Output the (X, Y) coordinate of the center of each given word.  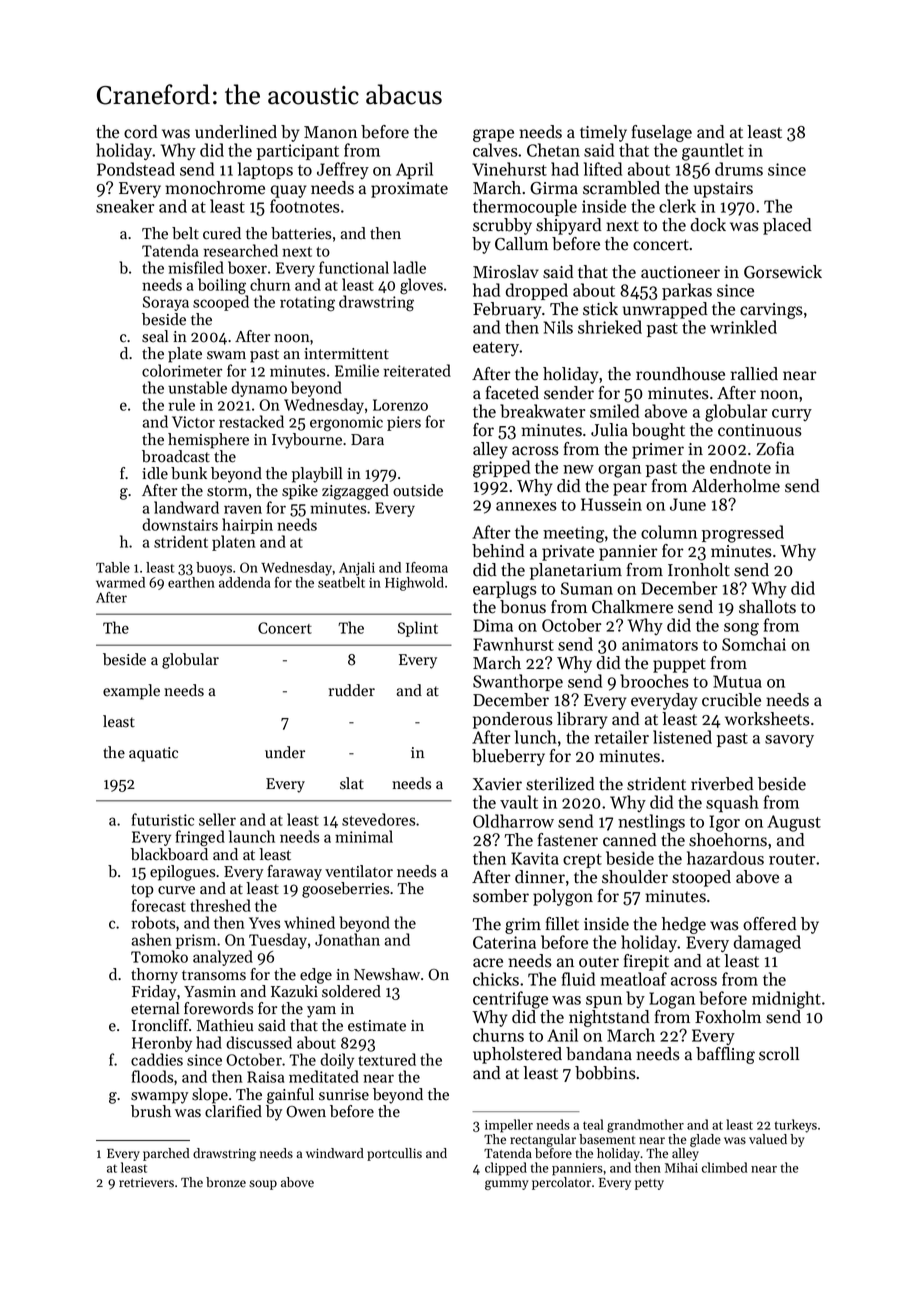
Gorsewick (783, 272)
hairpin (247, 526)
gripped (501, 469)
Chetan (553, 150)
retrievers (146, 1183)
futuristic (163, 819)
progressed (743, 534)
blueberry (508, 757)
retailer (621, 737)
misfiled (196, 267)
